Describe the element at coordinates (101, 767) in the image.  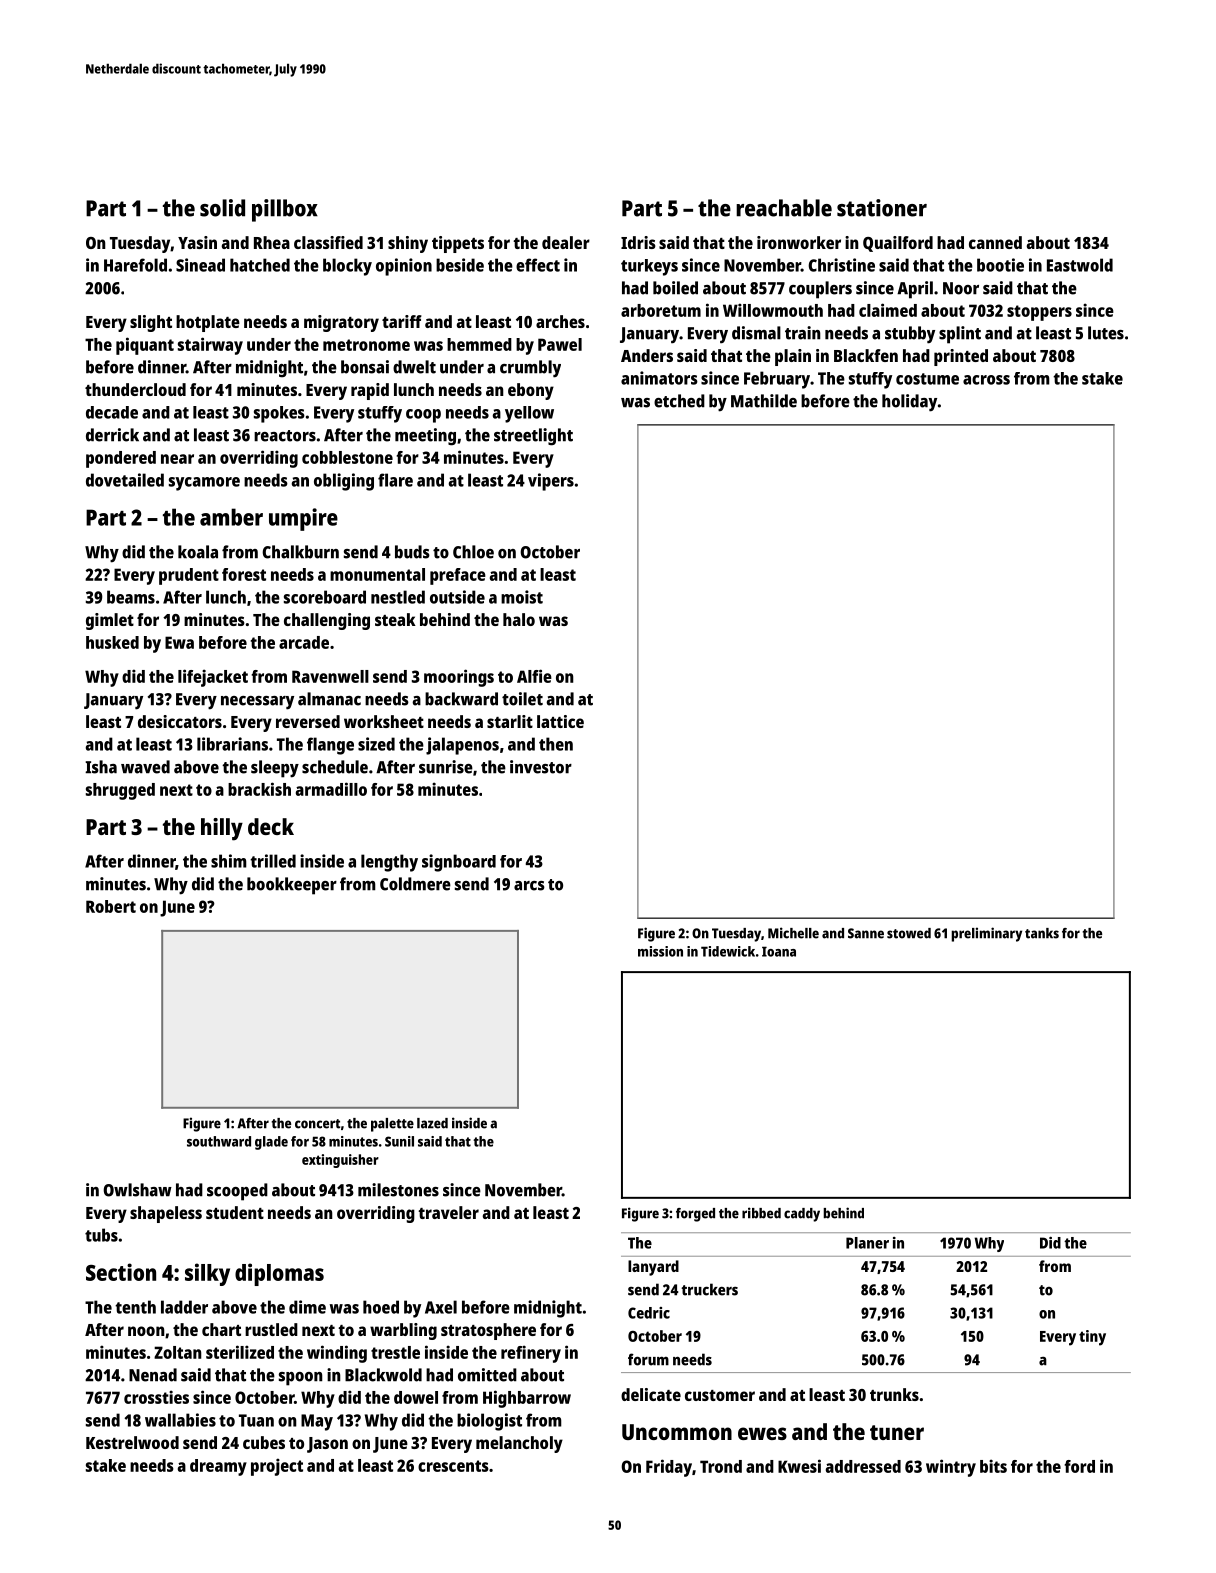
I see `Isha` at that location.
